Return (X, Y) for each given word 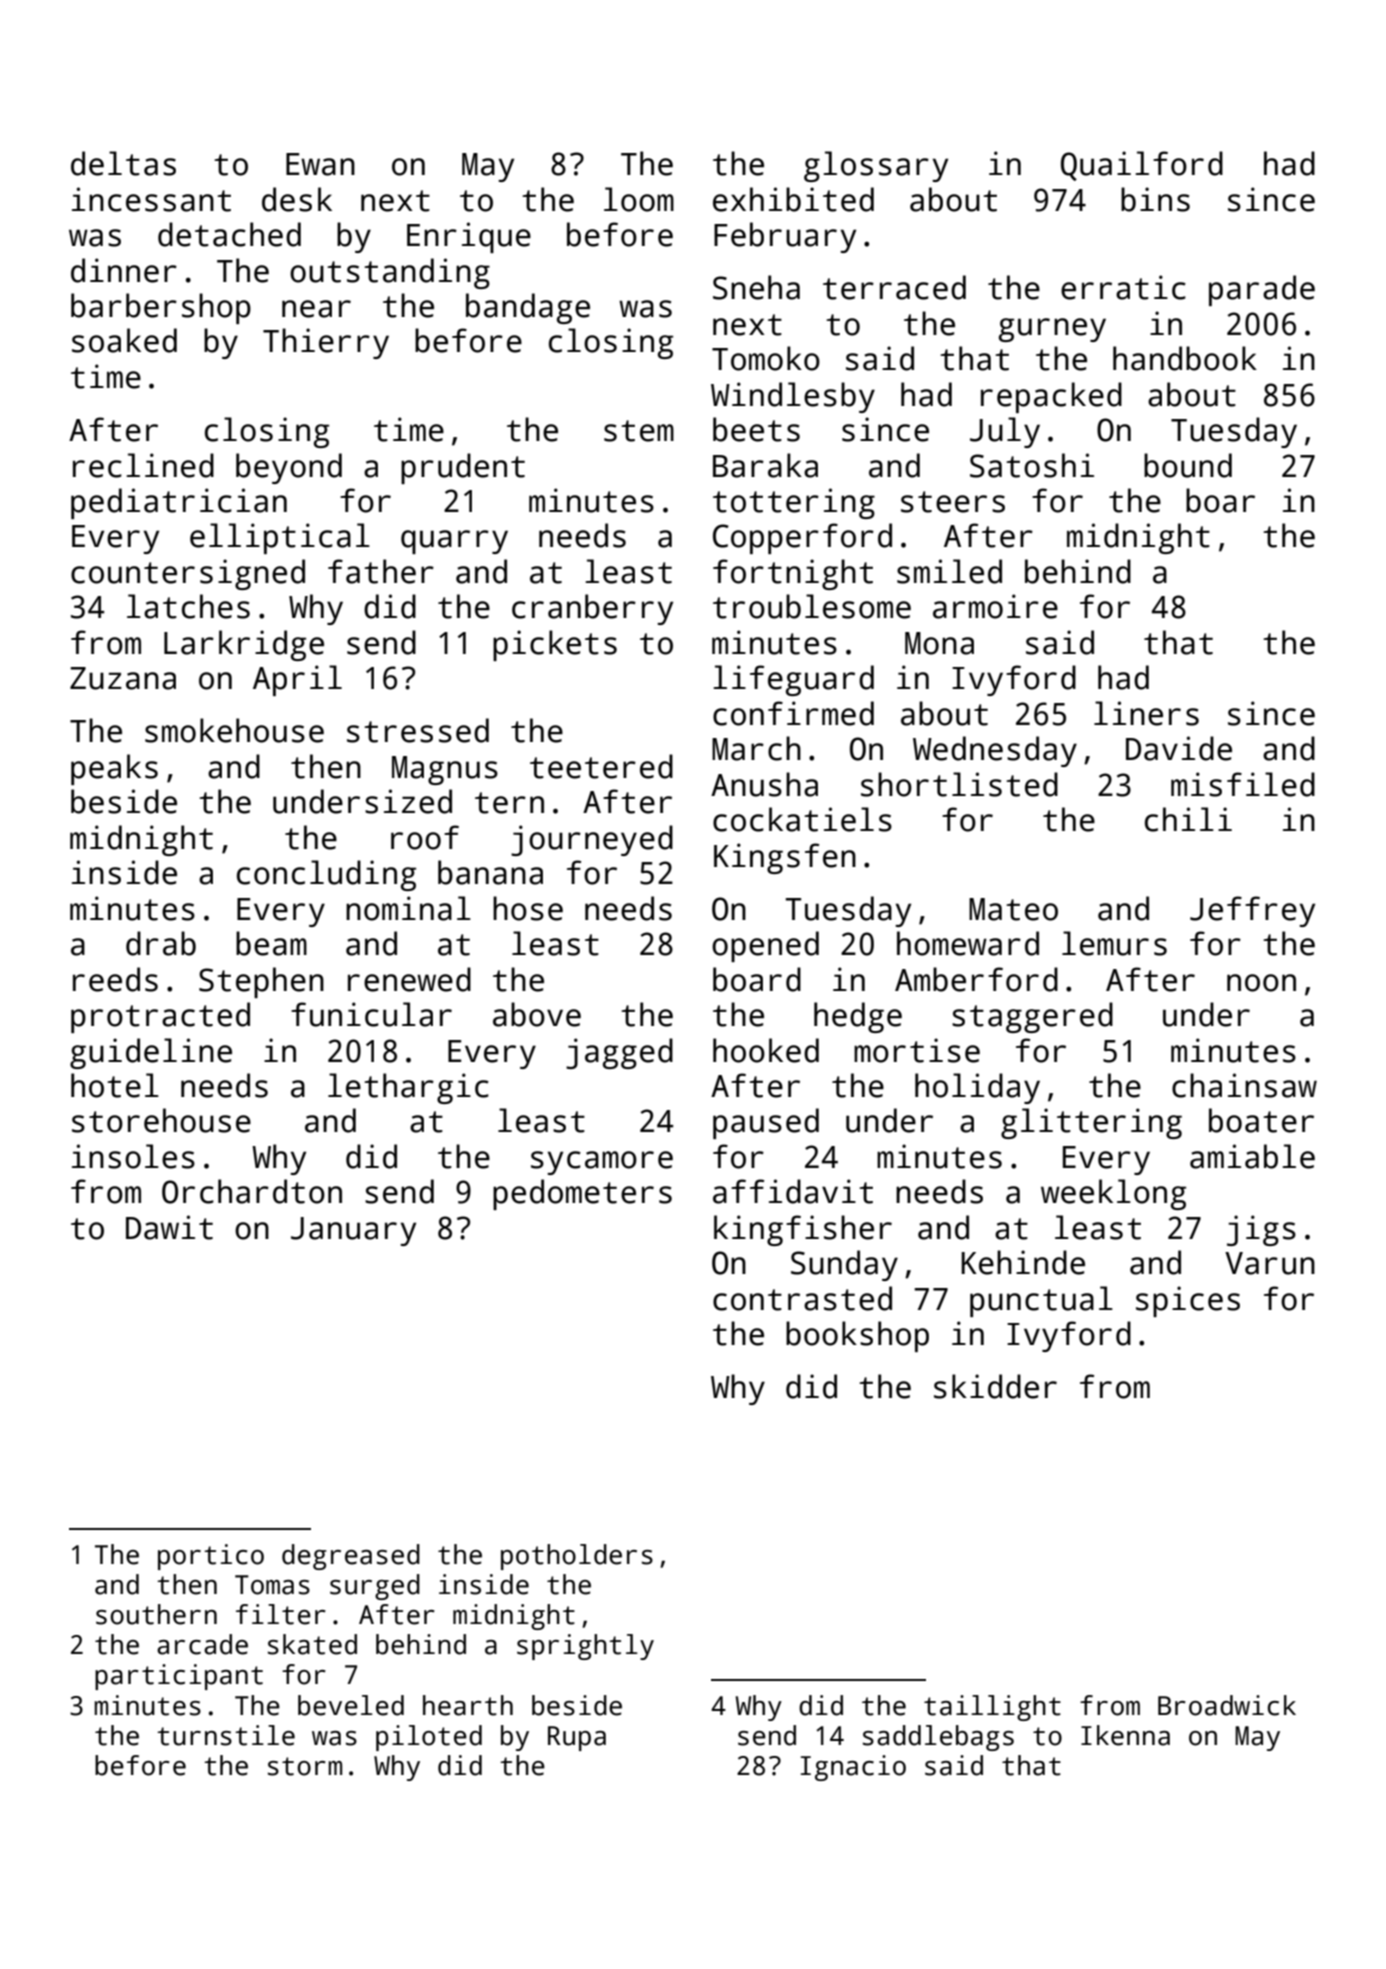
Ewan (320, 164)
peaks (114, 769)
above (537, 1014)
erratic (1123, 287)
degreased (351, 1557)
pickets (555, 645)
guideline (151, 1053)
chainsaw (1244, 1085)
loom (639, 199)
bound (1188, 465)
